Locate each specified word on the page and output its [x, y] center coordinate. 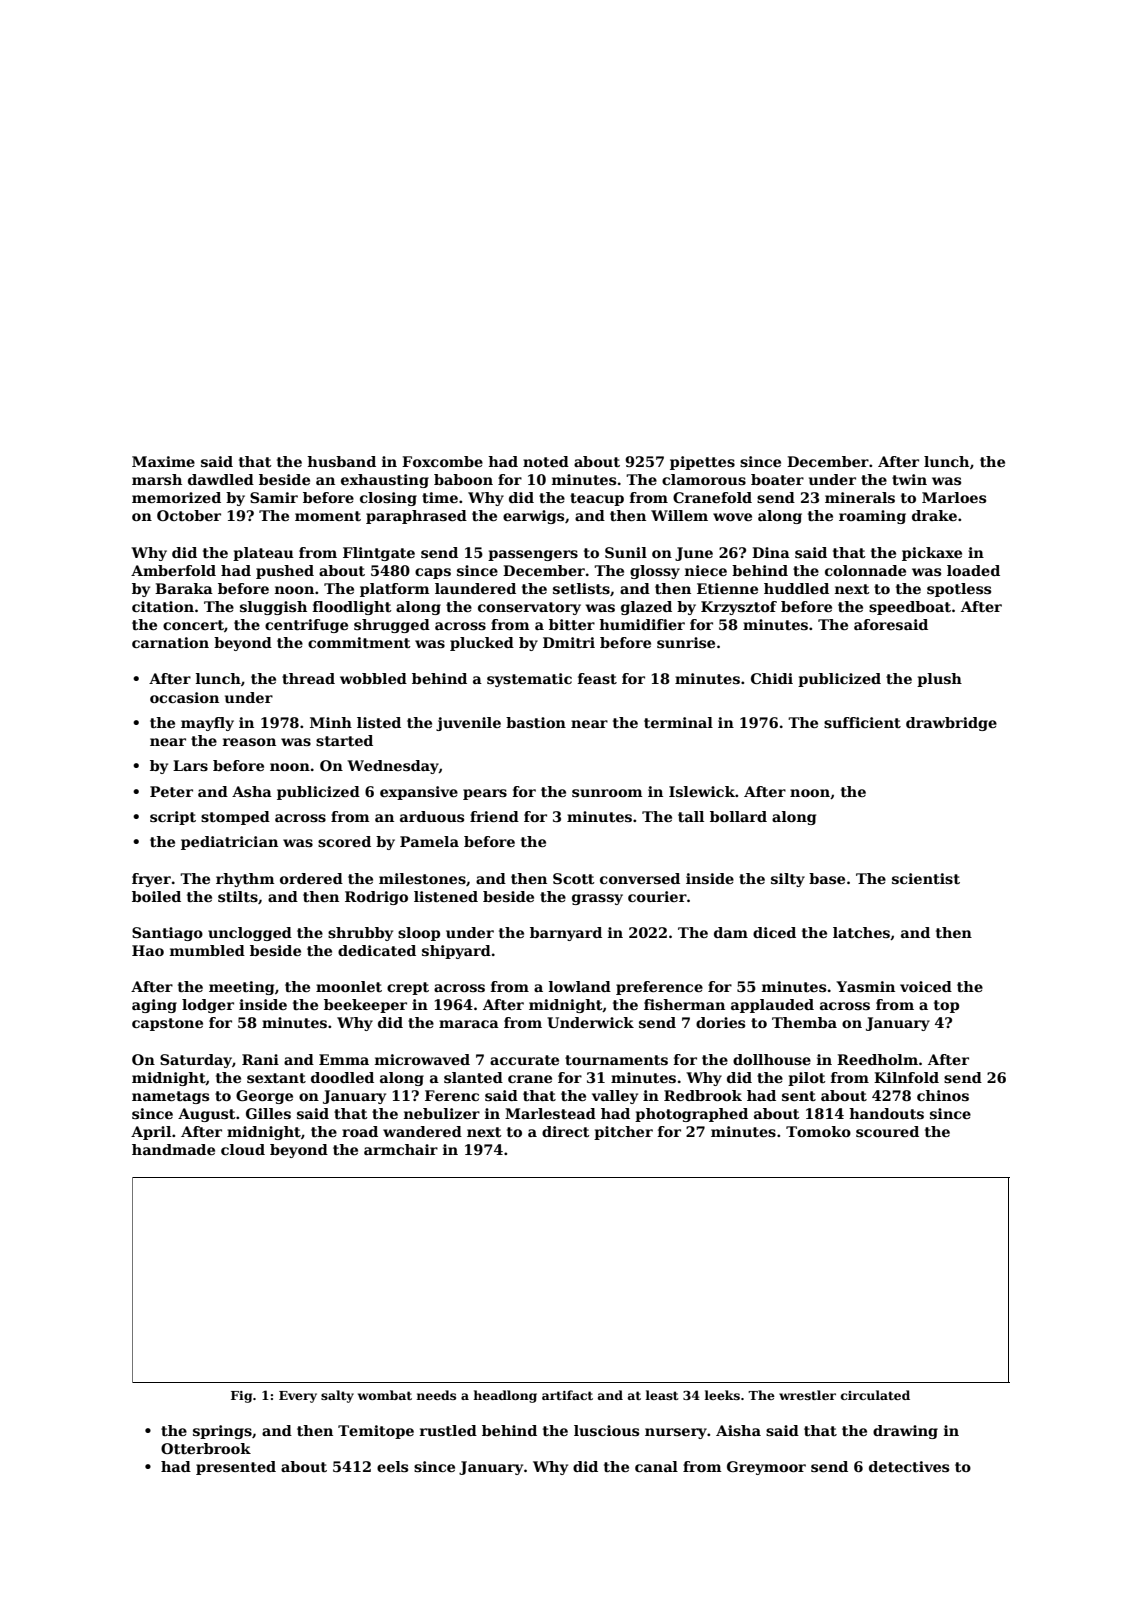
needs [436, 1395]
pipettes [702, 463]
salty [337, 1396]
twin [909, 479]
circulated [875, 1395]
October [189, 515]
